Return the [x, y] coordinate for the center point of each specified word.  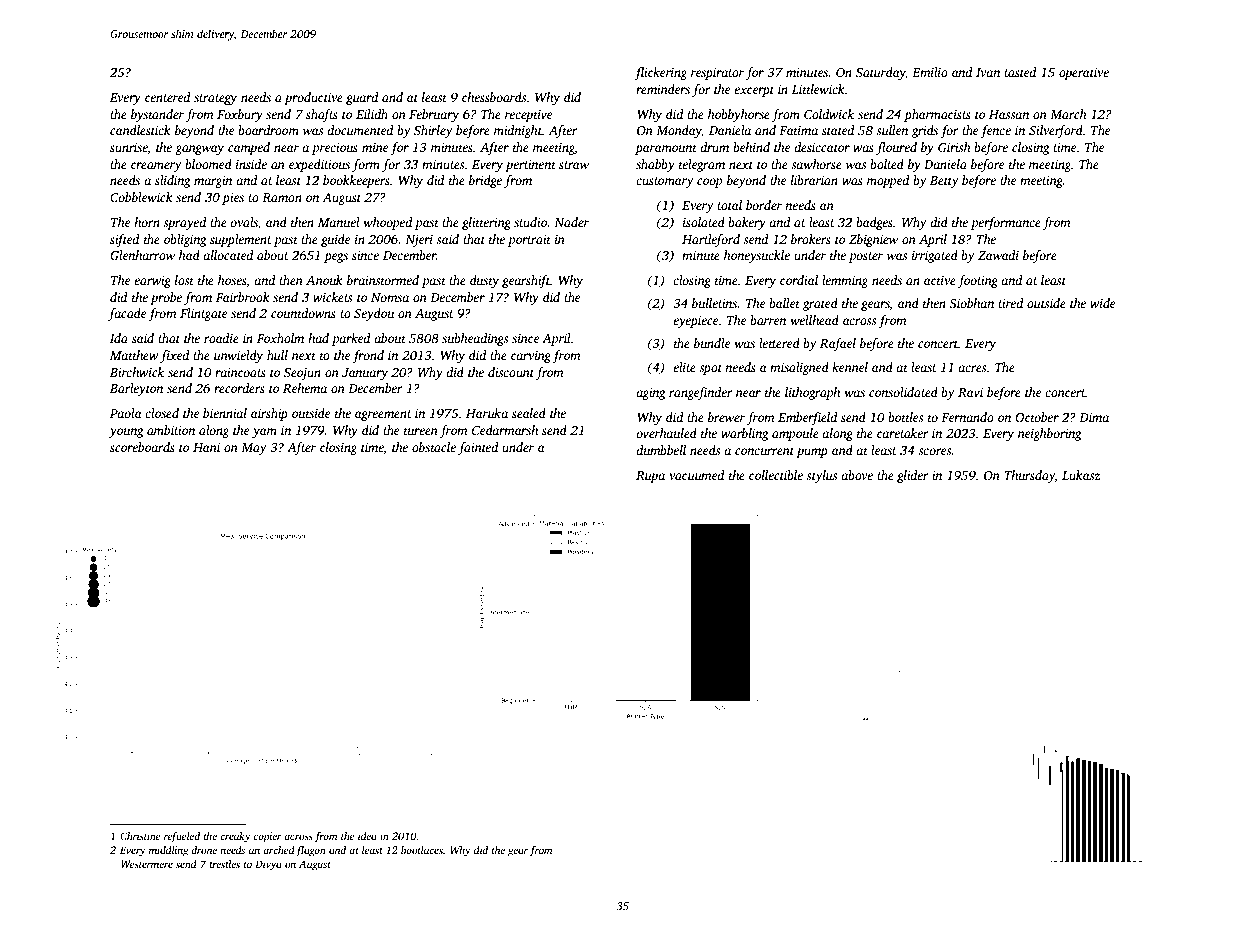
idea [367, 836]
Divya [268, 865]
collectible [776, 475]
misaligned [799, 368]
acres [972, 368]
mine [375, 147]
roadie [221, 338]
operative [1084, 74]
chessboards [494, 97]
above [857, 475]
